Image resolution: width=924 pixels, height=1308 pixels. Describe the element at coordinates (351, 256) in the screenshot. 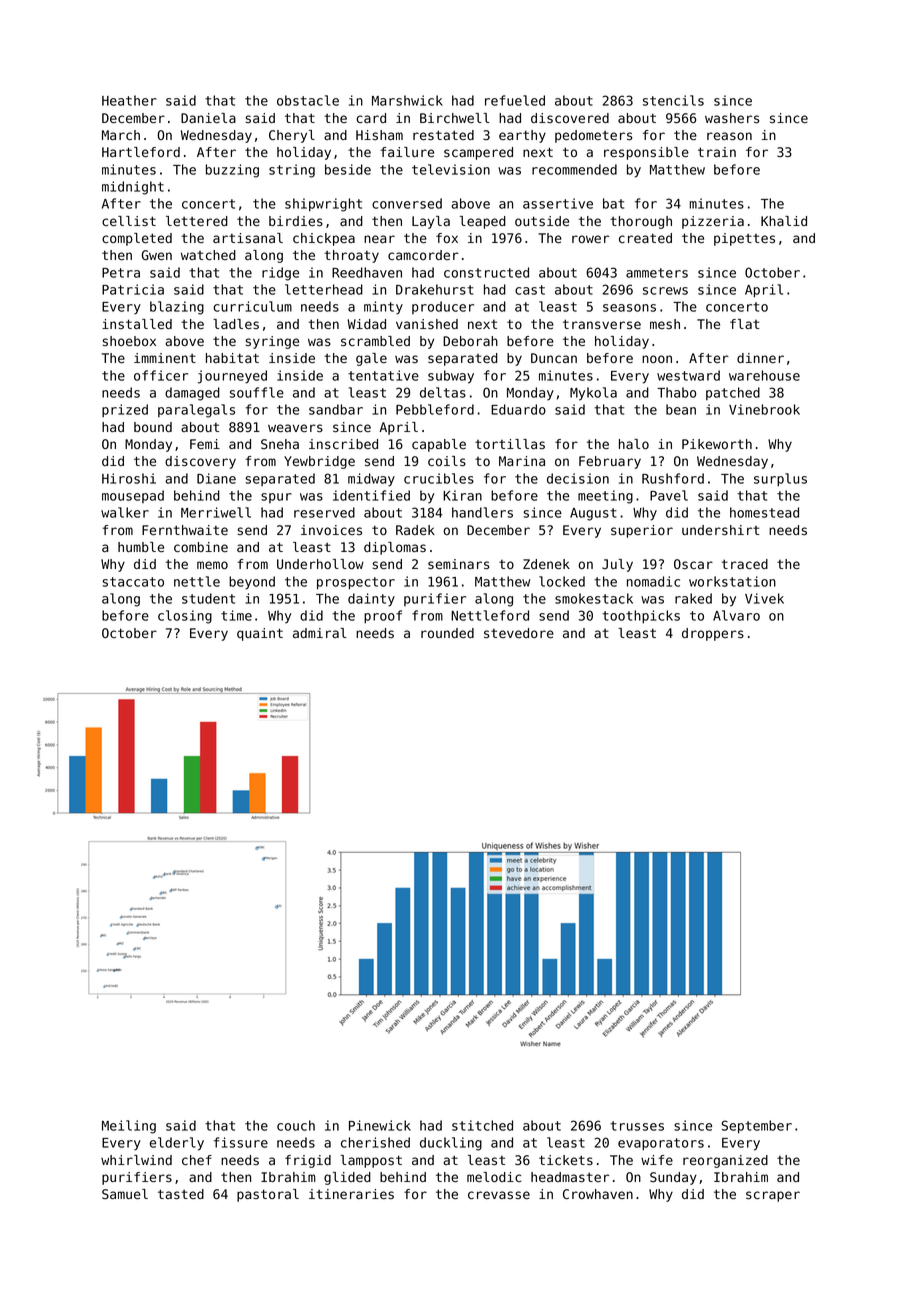

I see `throaty` at that location.
